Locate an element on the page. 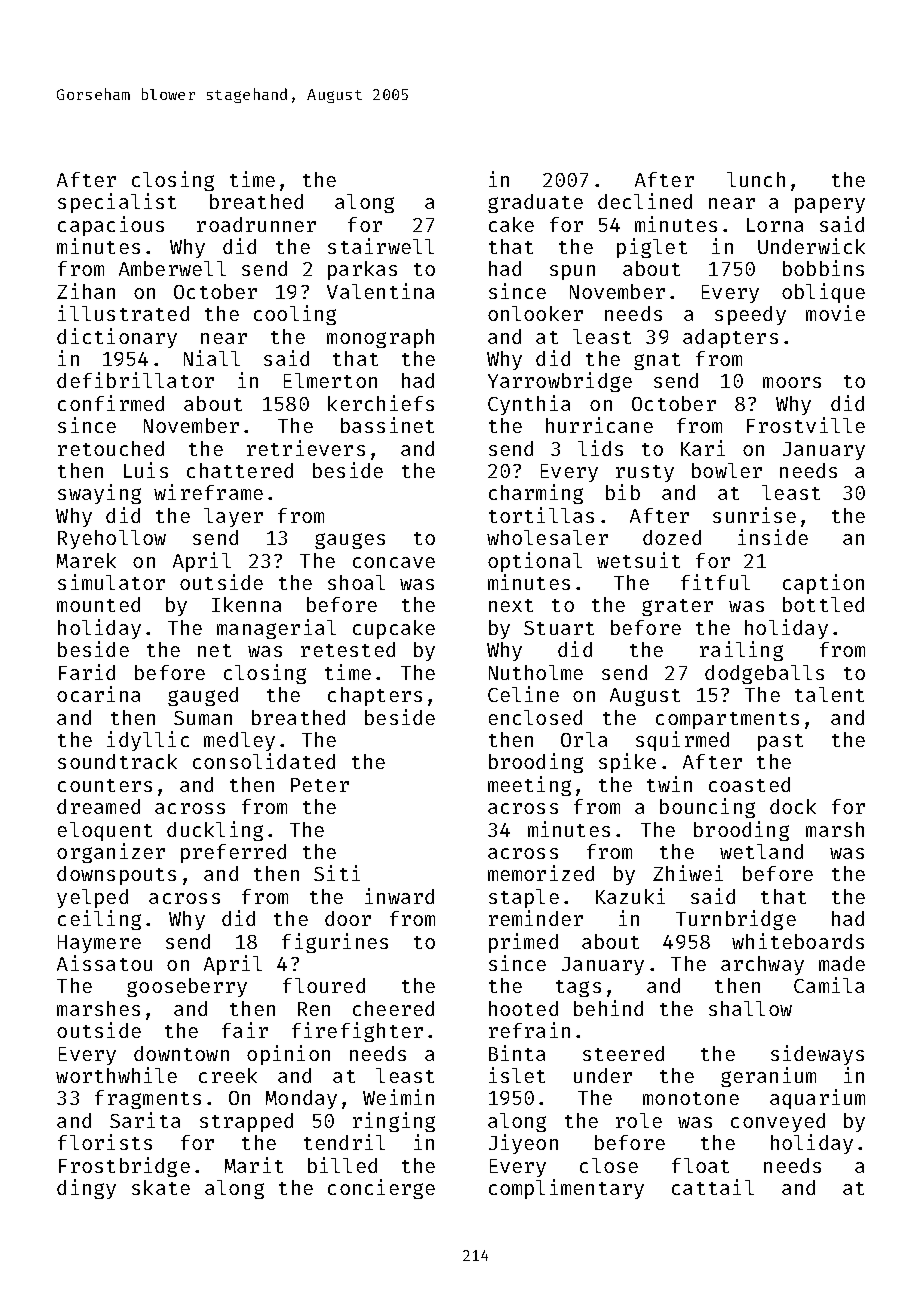  retested is located at coordinates (348, 649).
